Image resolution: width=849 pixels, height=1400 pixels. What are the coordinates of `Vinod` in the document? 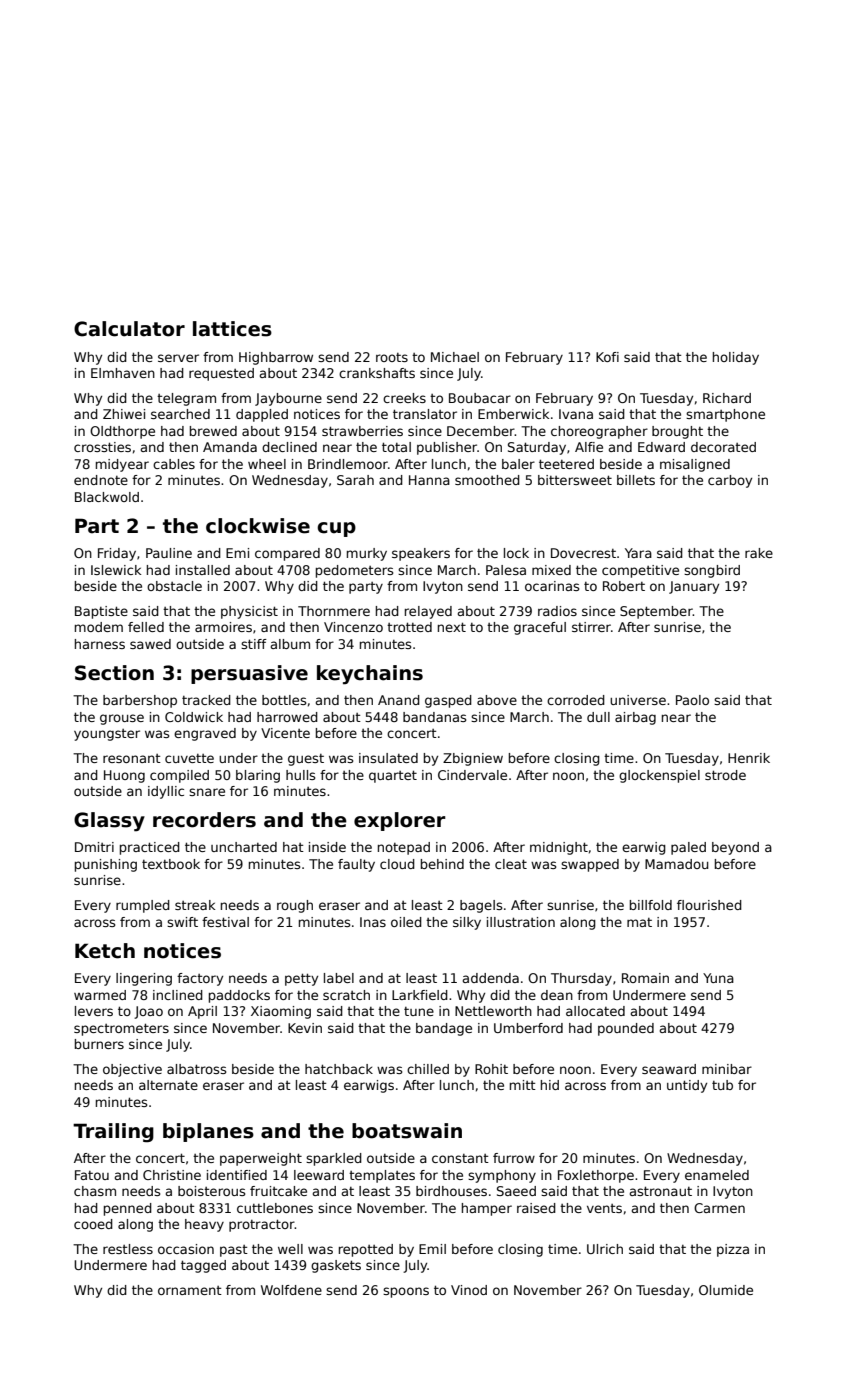 It's located at (469, 1290).
